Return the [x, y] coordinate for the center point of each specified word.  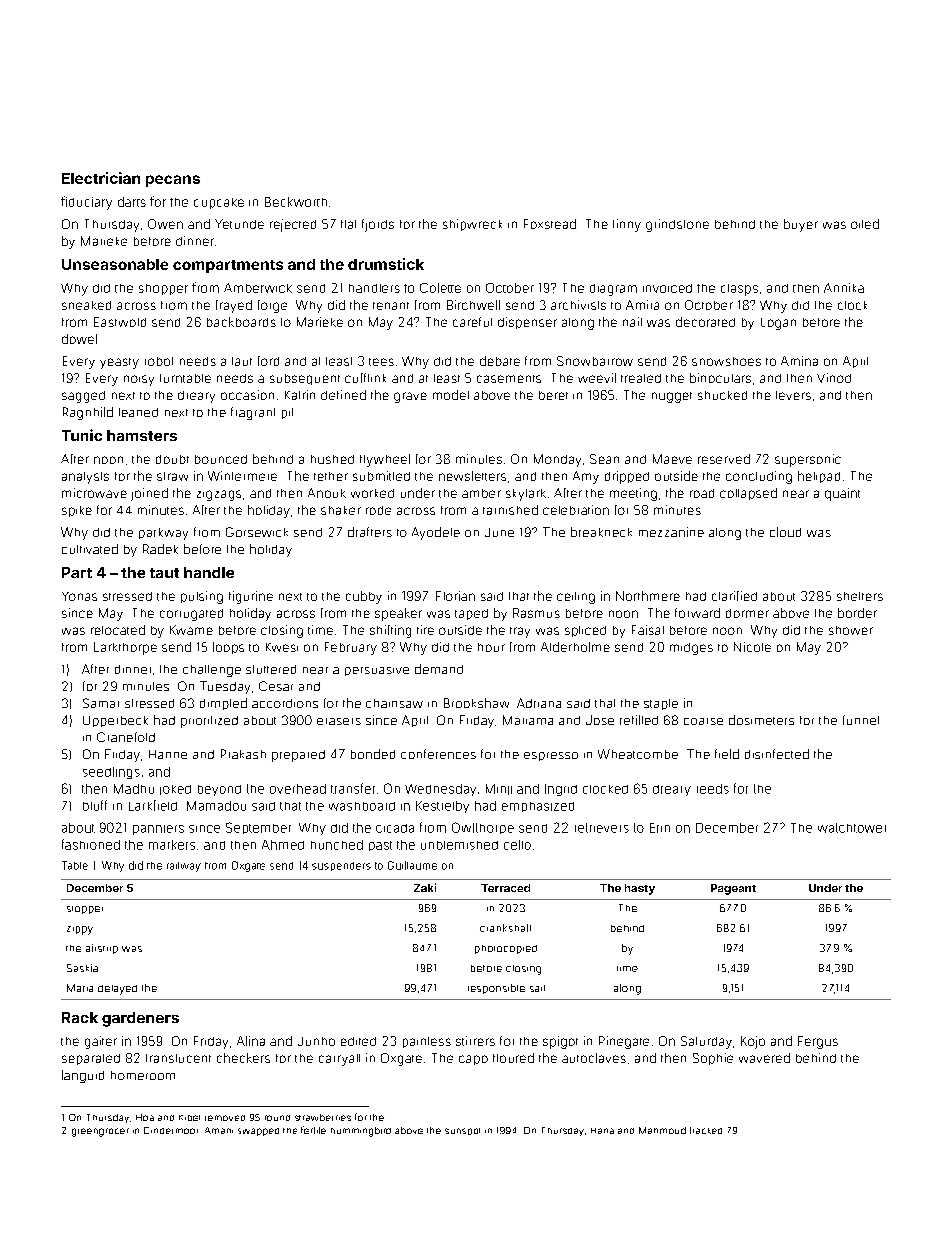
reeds [713, 789]
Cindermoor [171, 1130]
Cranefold [126, 737]
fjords [378, 225]
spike [77, 511]
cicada [395, 828]
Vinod [834, 378]
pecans [173, 181]
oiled [865, 224]
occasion [247, 395]
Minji [499, 789]
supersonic [808, 460]
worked [372, 493]
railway [184, 867]
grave [410, 397]
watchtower [852, 828]
